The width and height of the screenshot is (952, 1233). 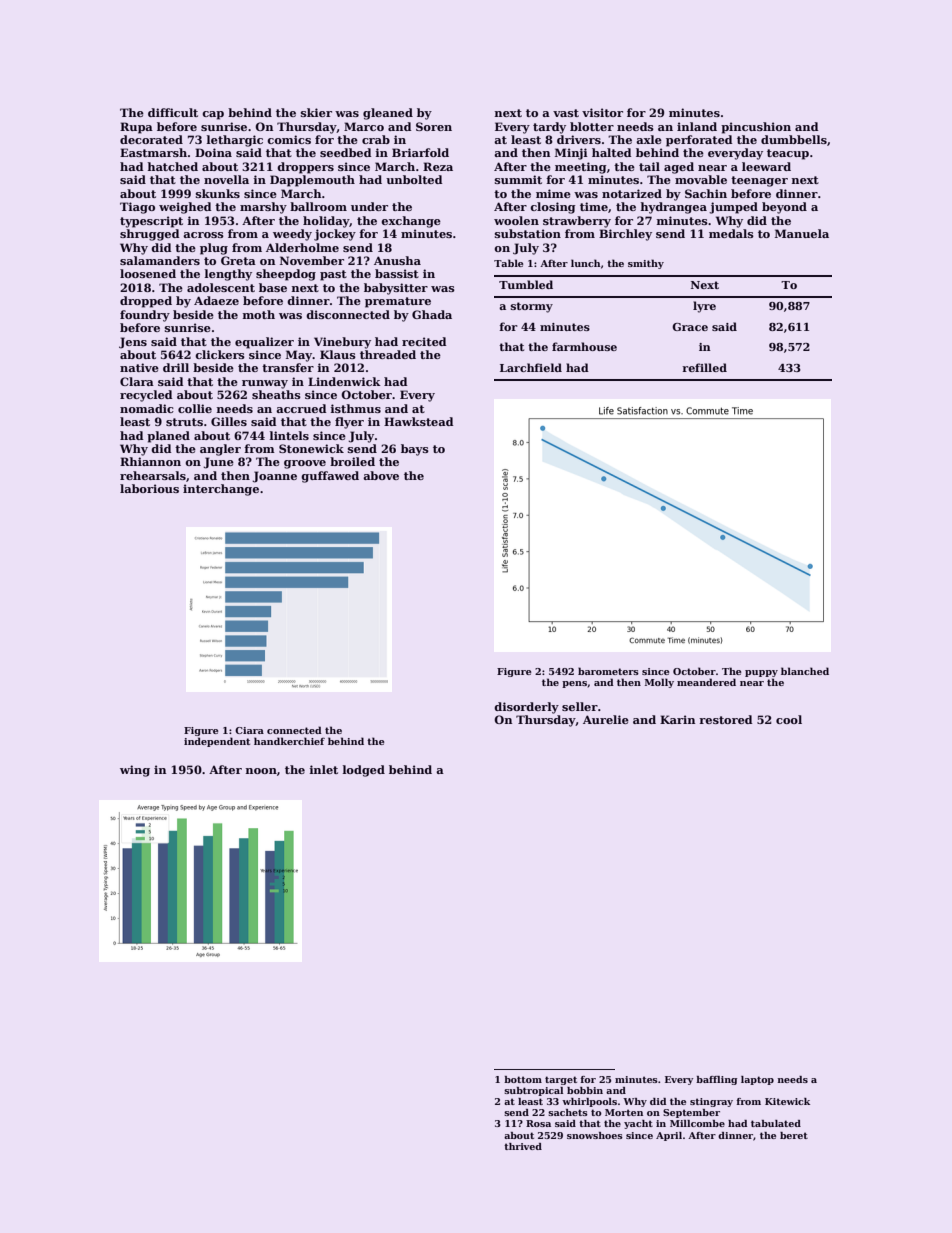 I want to click on Manuela, so click(x=802, y=233).
